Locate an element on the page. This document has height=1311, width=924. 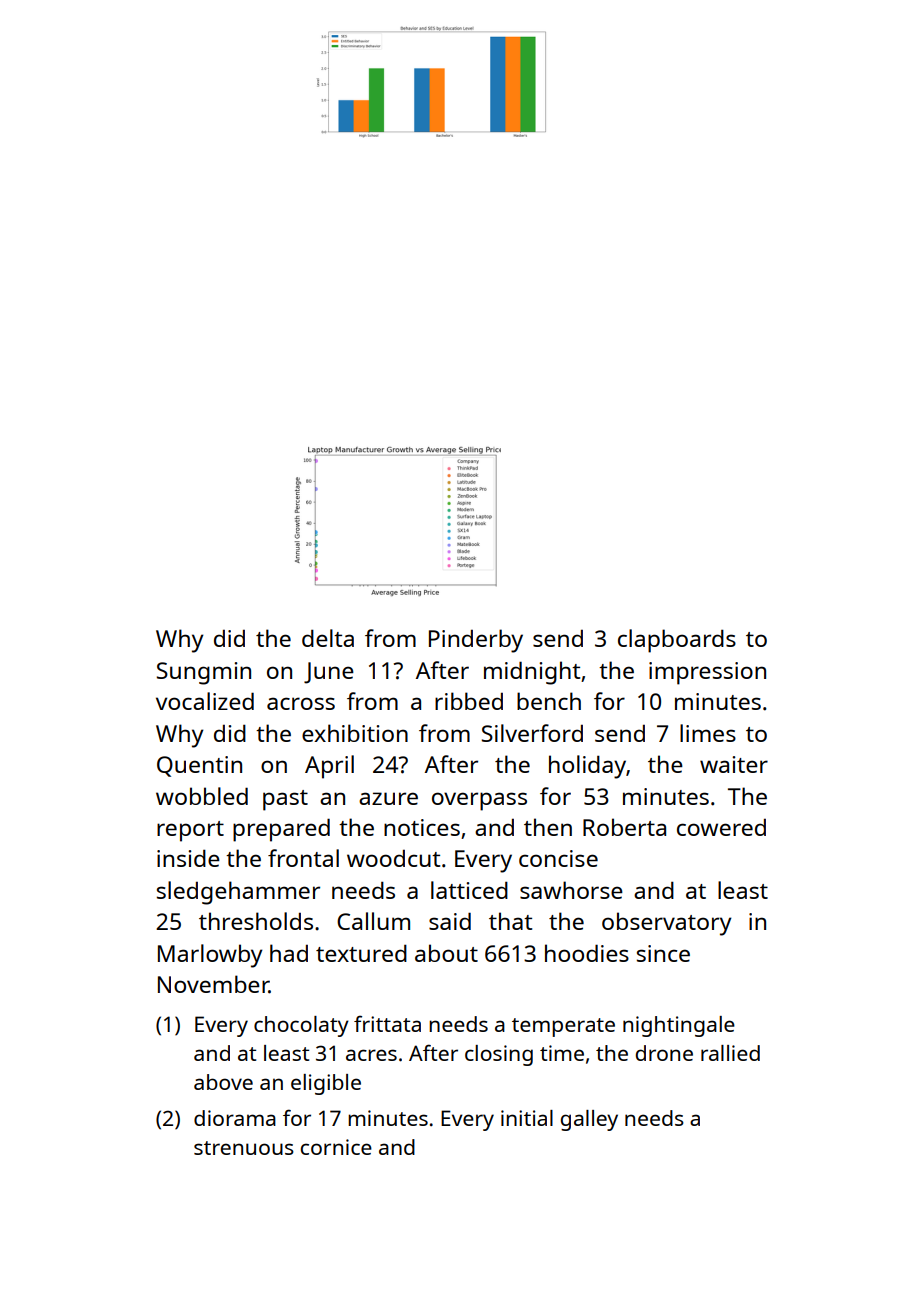
diorama is located at coordinates (235, 1118).
